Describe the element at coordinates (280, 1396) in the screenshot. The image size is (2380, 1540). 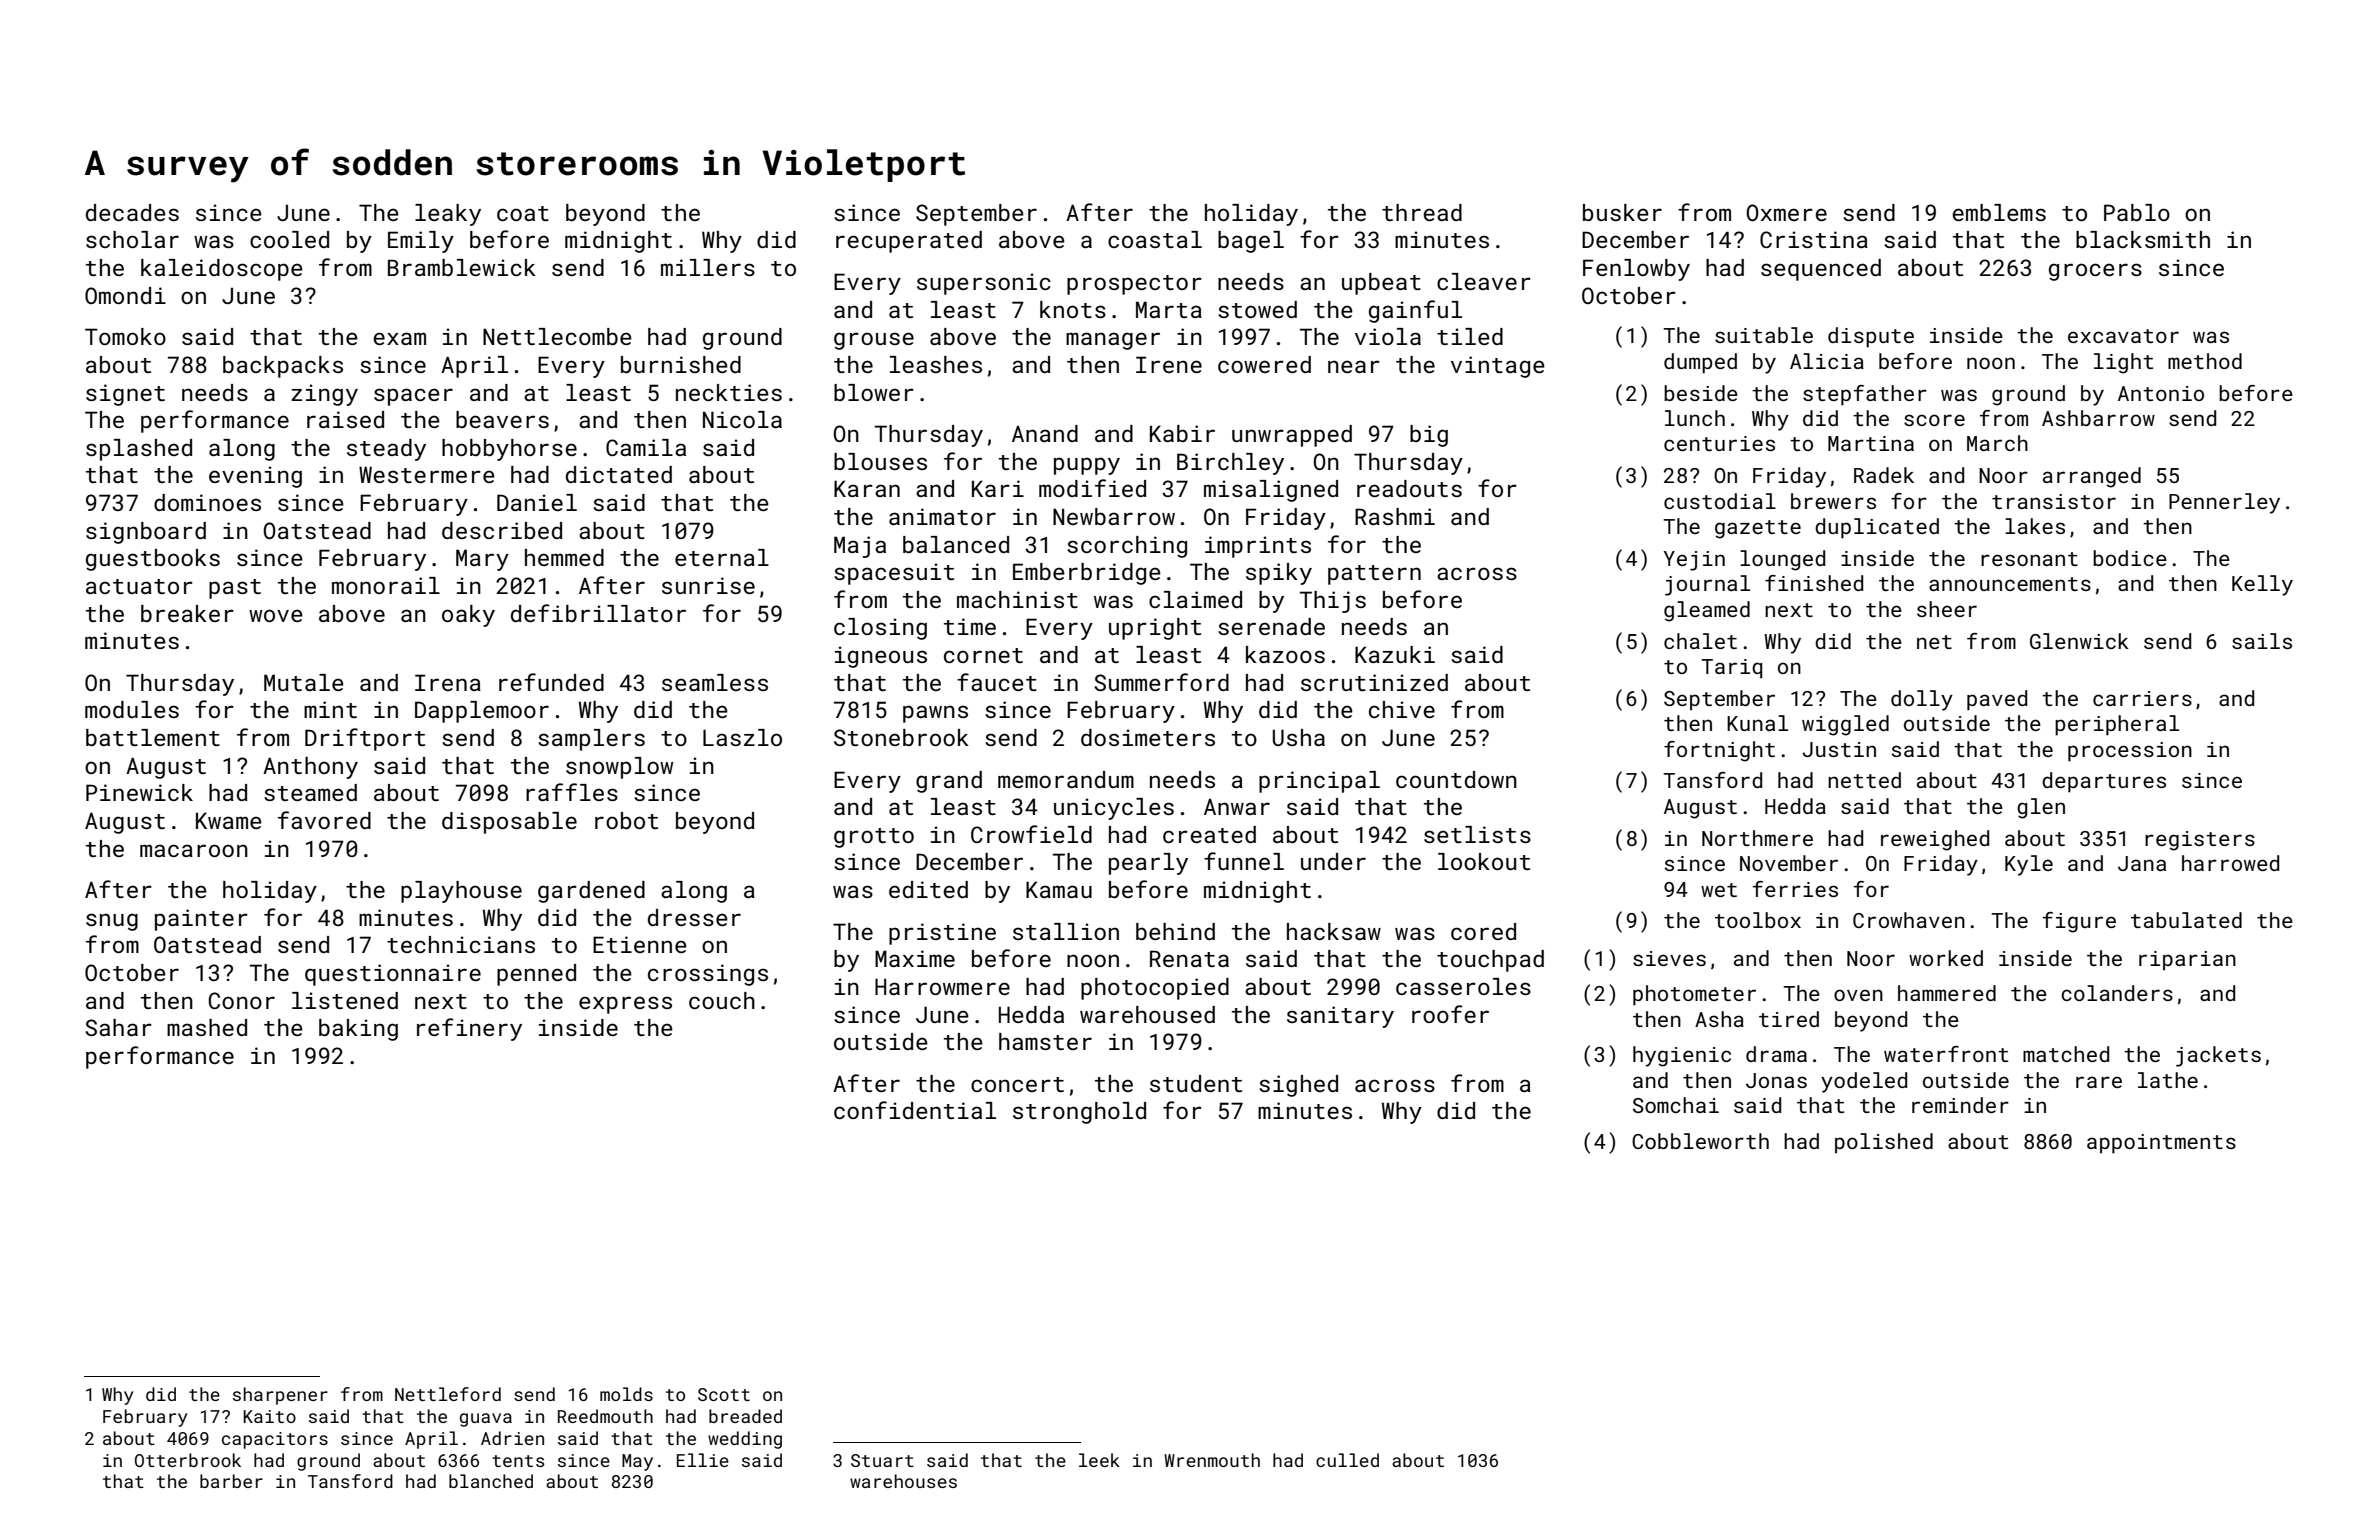
I see `sharpener` at that location.
